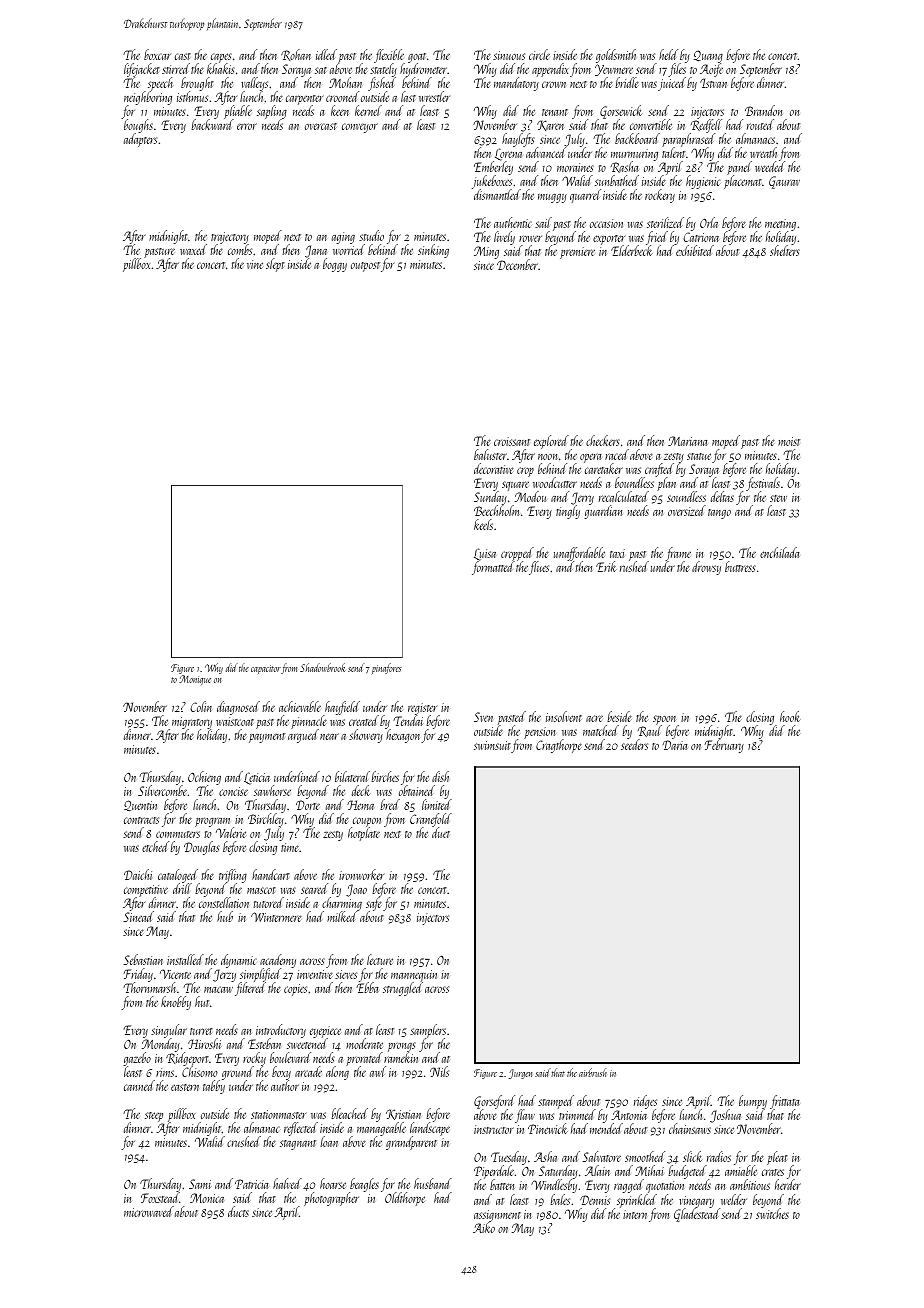 This screenshot has width=924, height=1308. I want to click on Wintermere, so click(276, 917).
